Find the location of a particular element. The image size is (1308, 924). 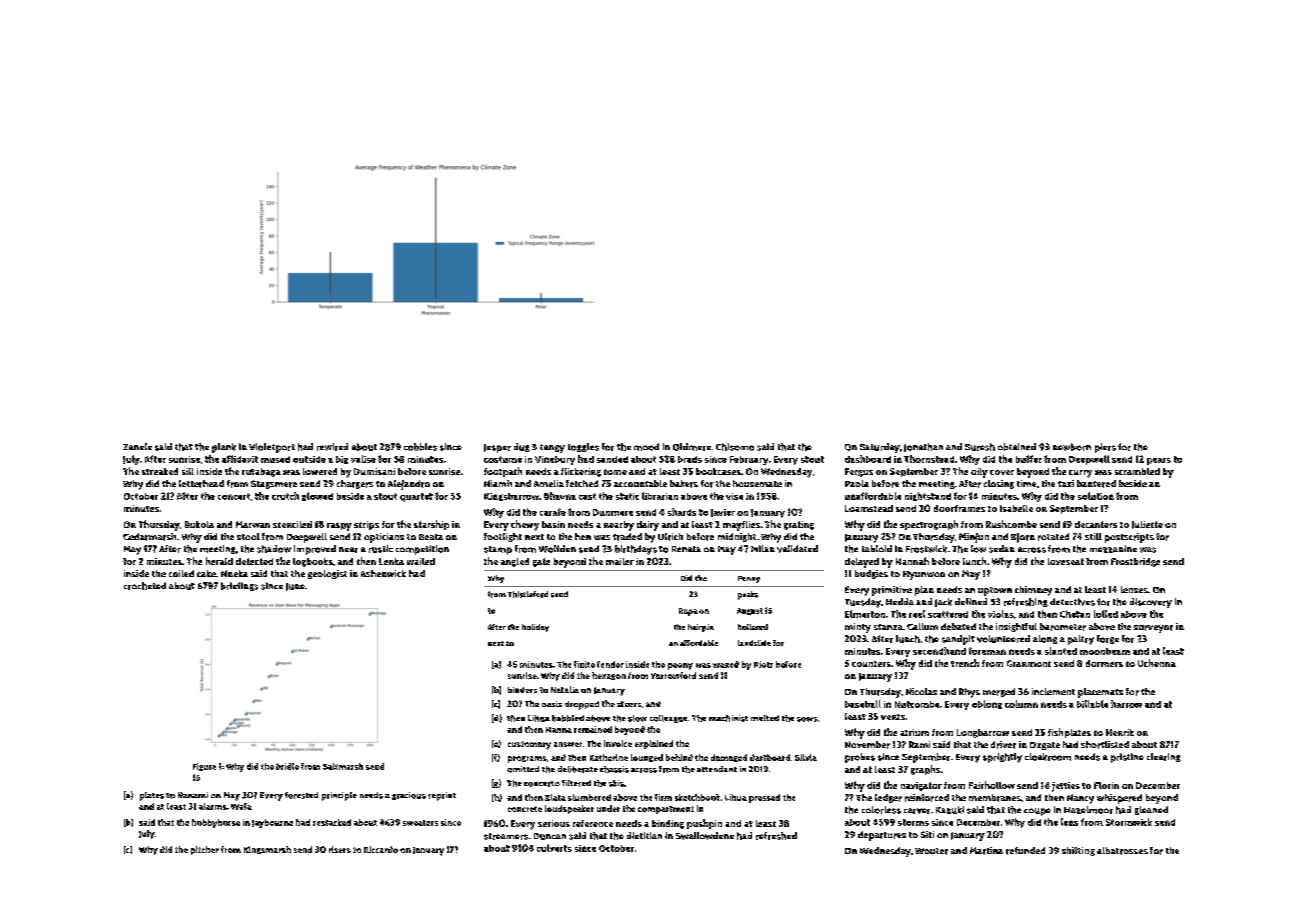

sanded is located at coordinates (612, 459).
